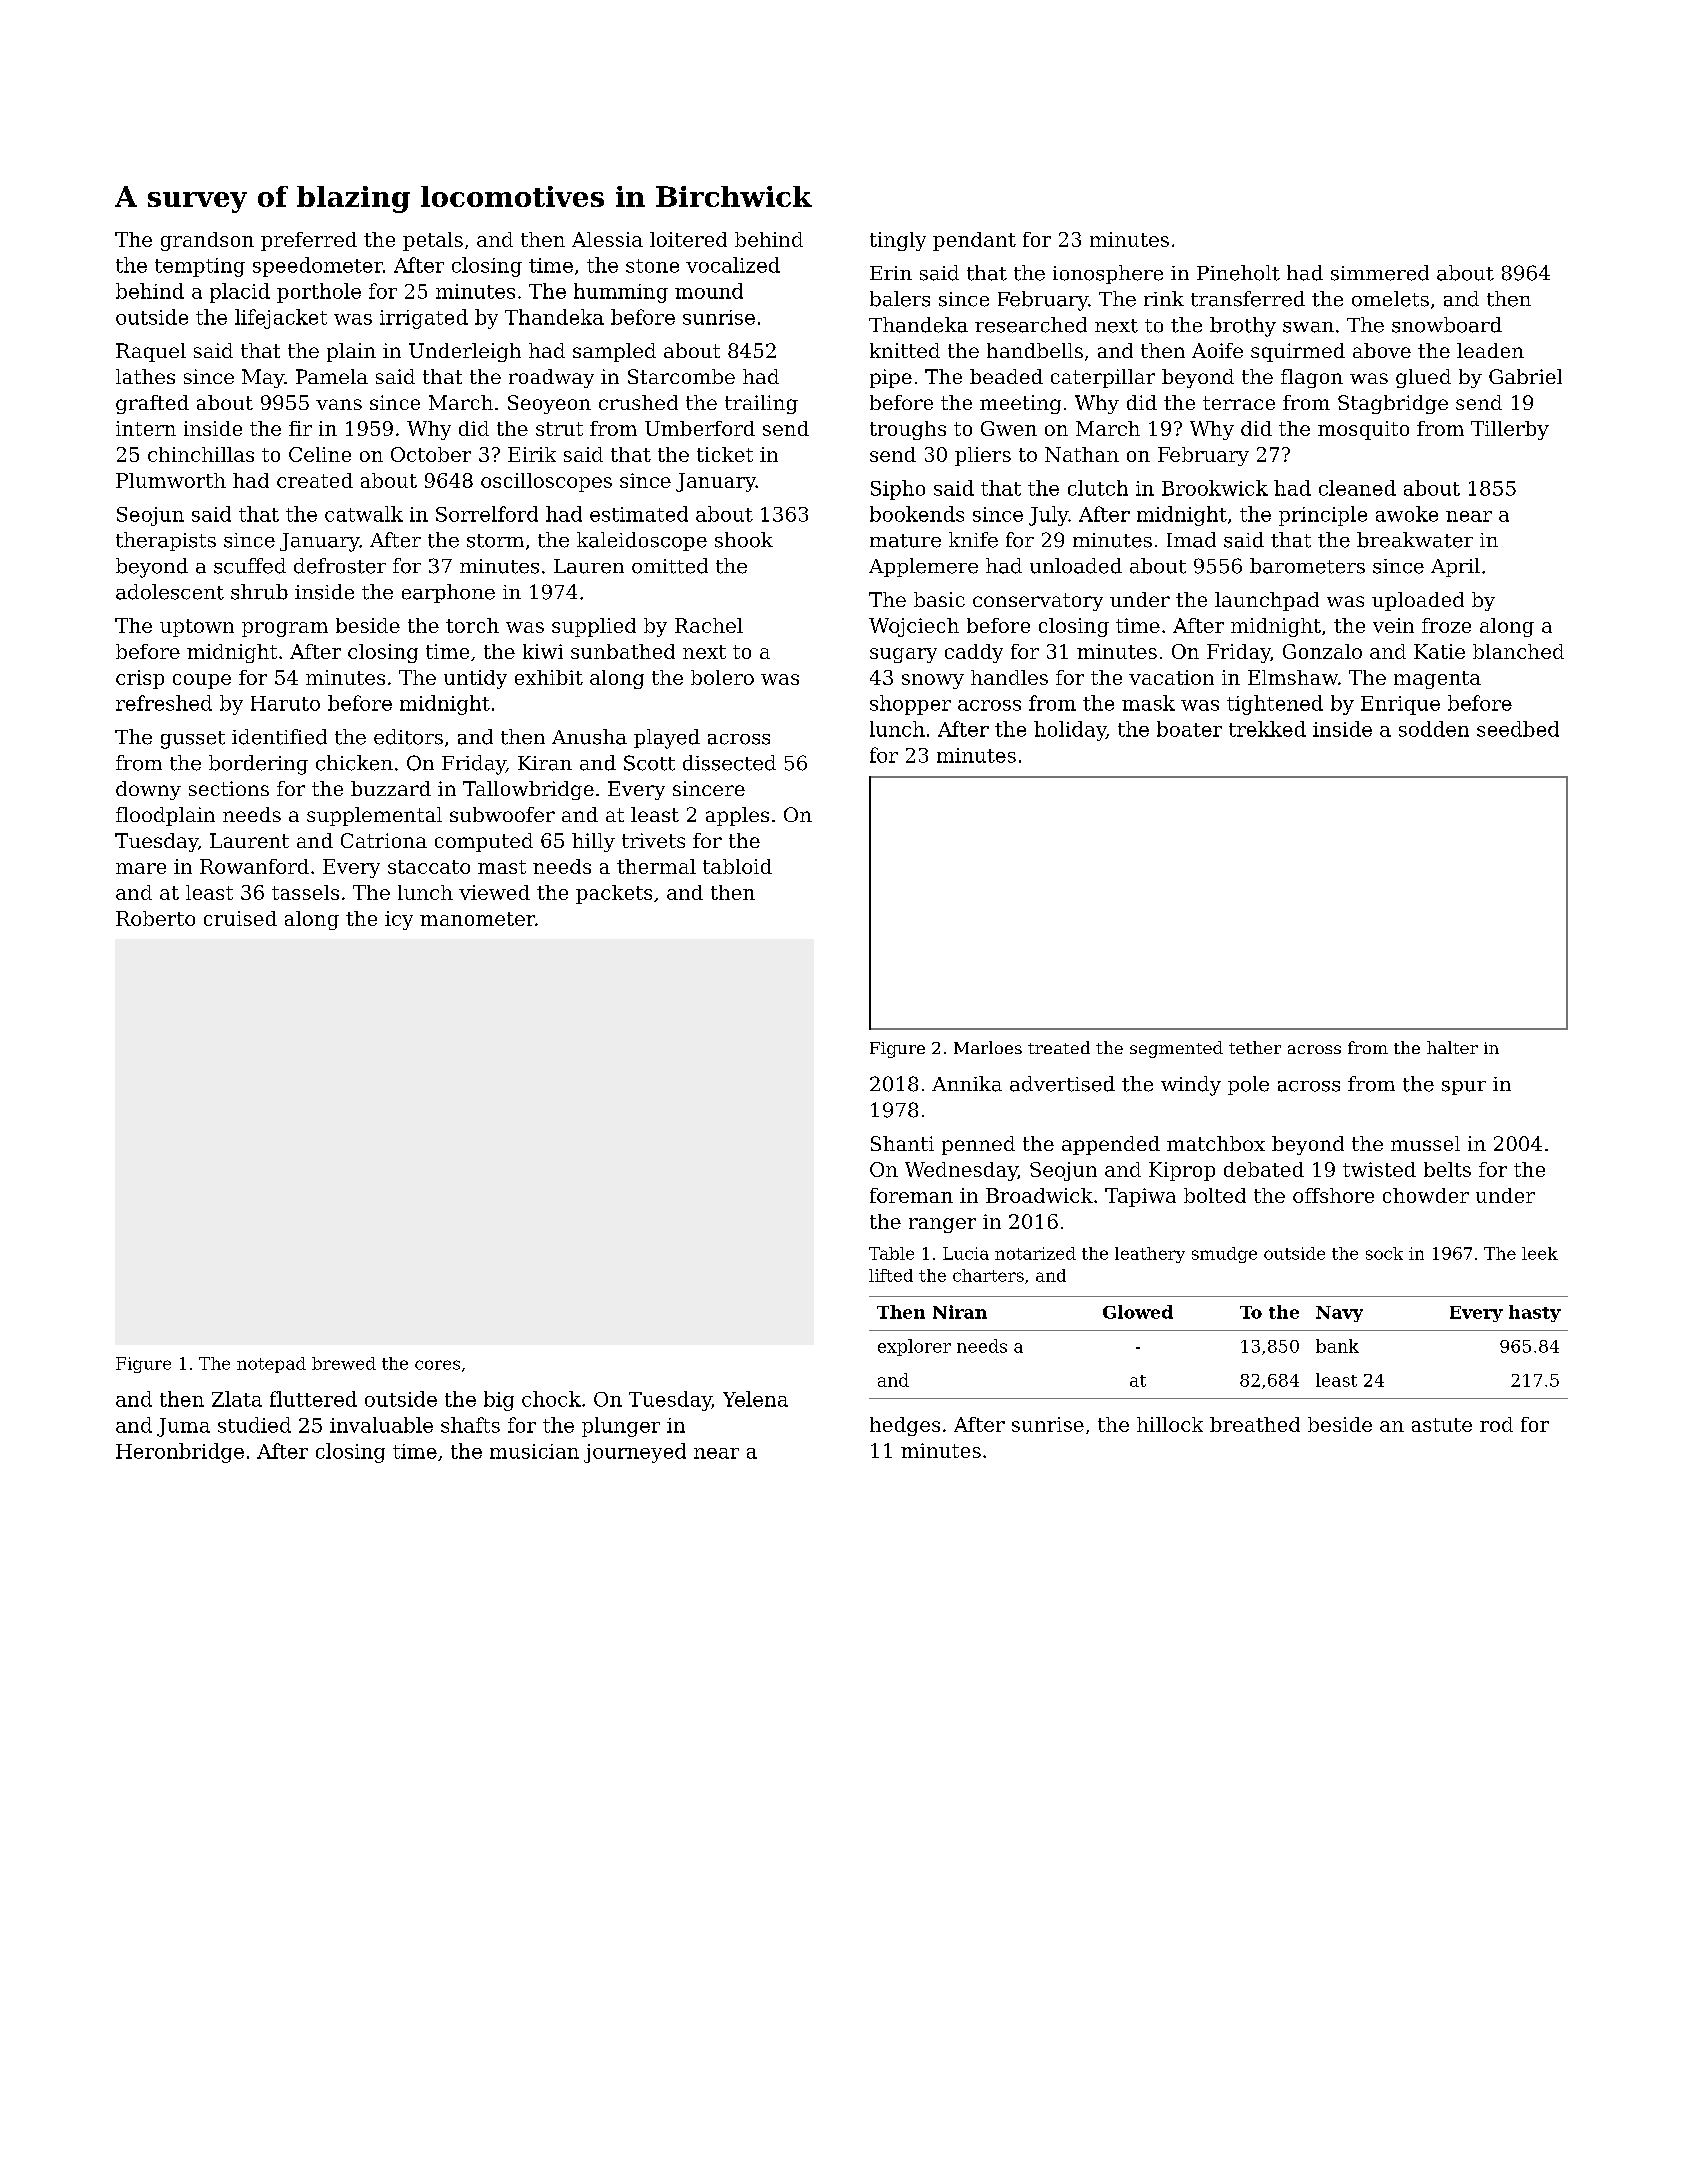 This document has height=2178, width=1683. What do you see at coordinates (1238, 273) in the document?
I see `Pineholt` at bounding box center [1238, 273].
